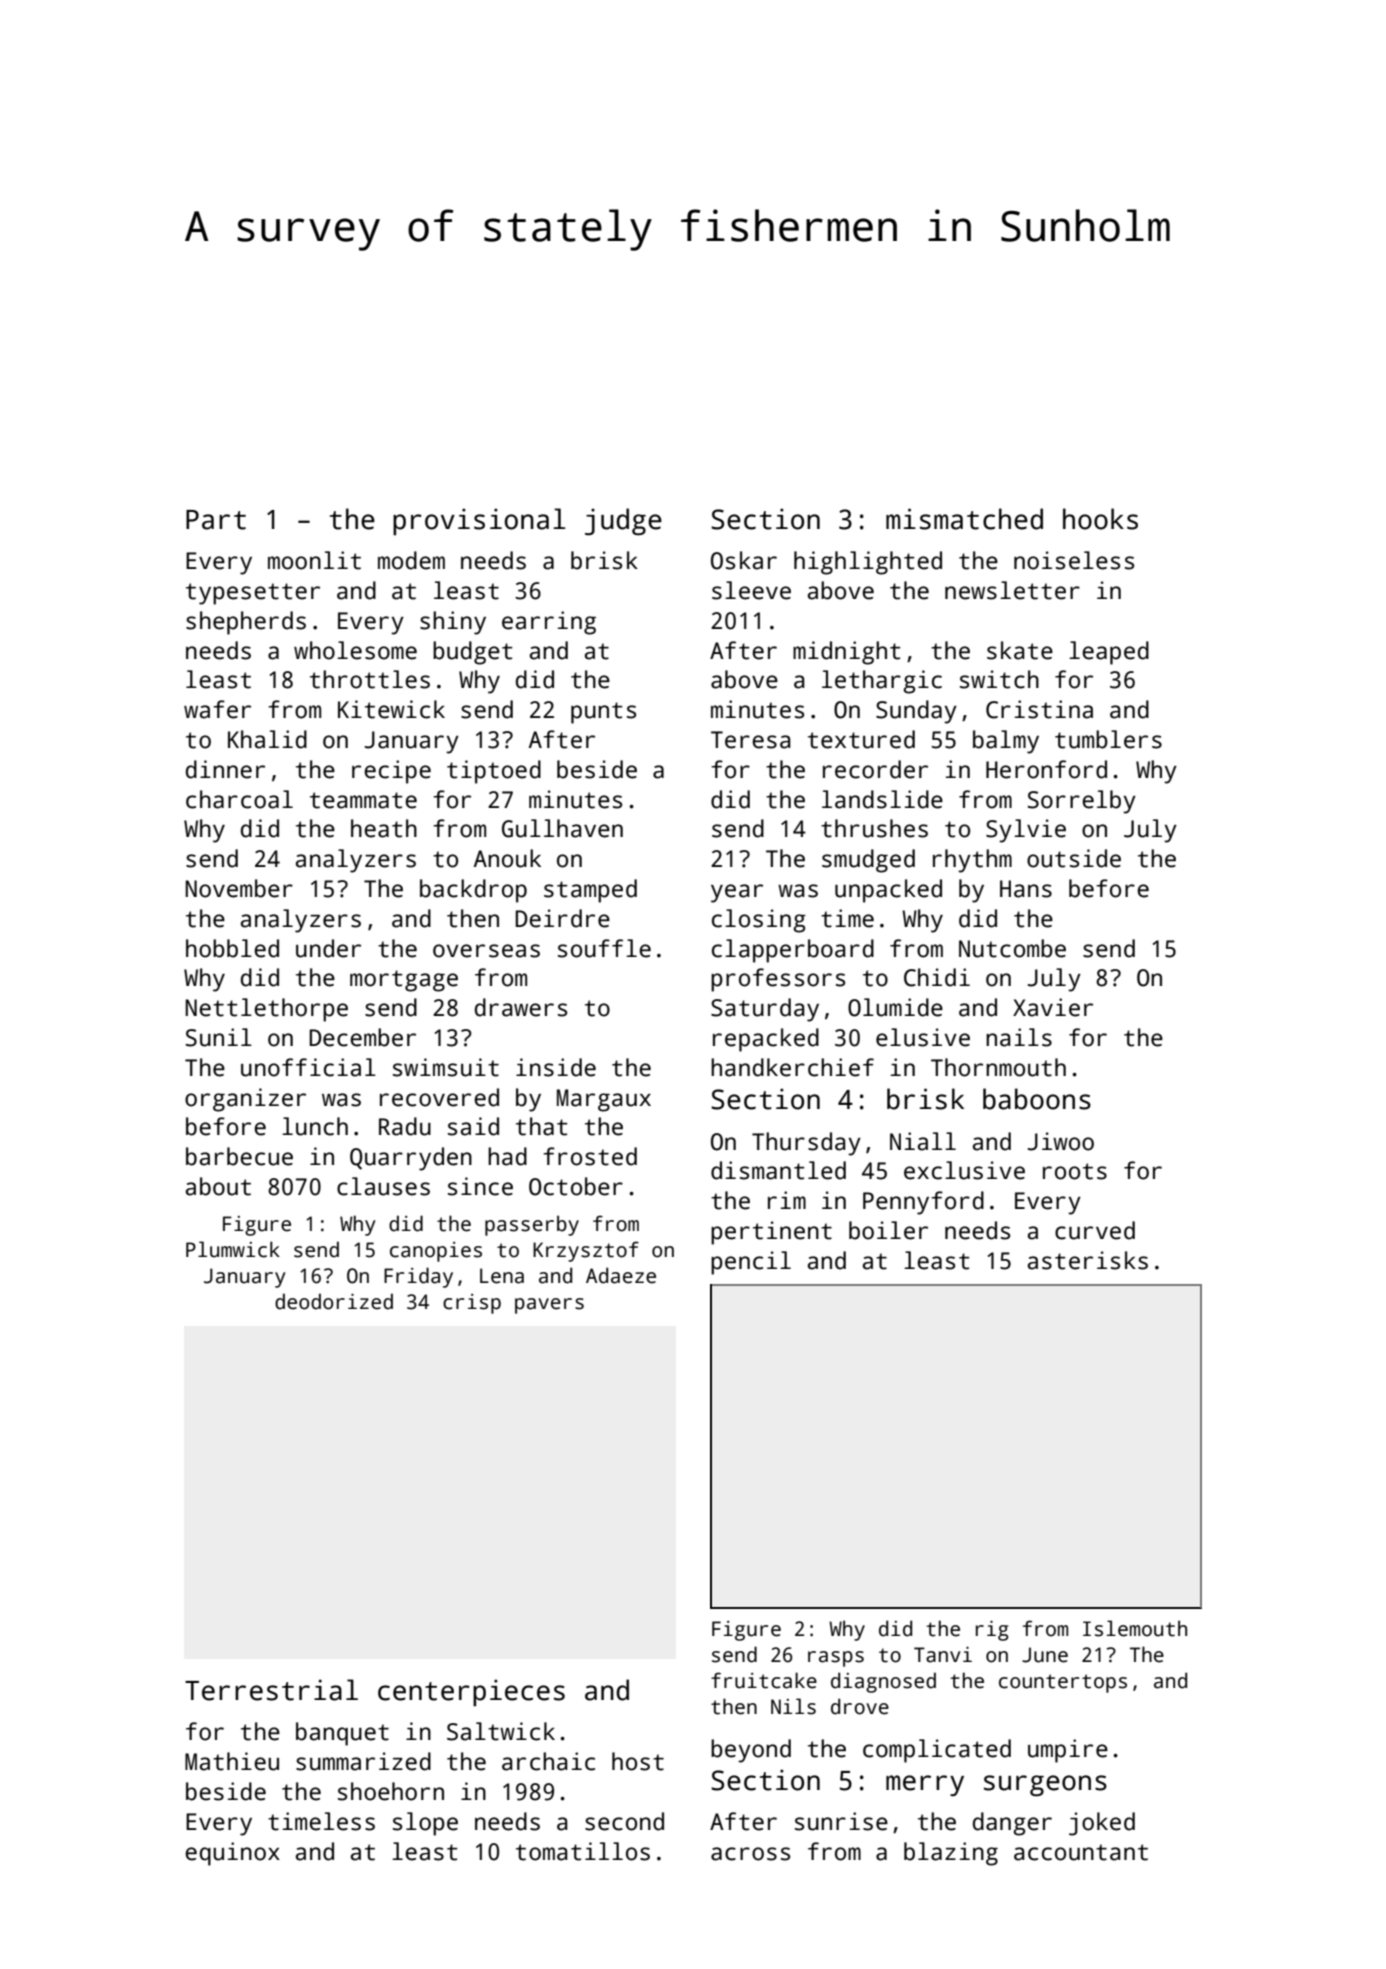 This image has height=1969, width=1386. Describe the element at coordinates (590, 891) in the image. I see `stamped` at that location.
